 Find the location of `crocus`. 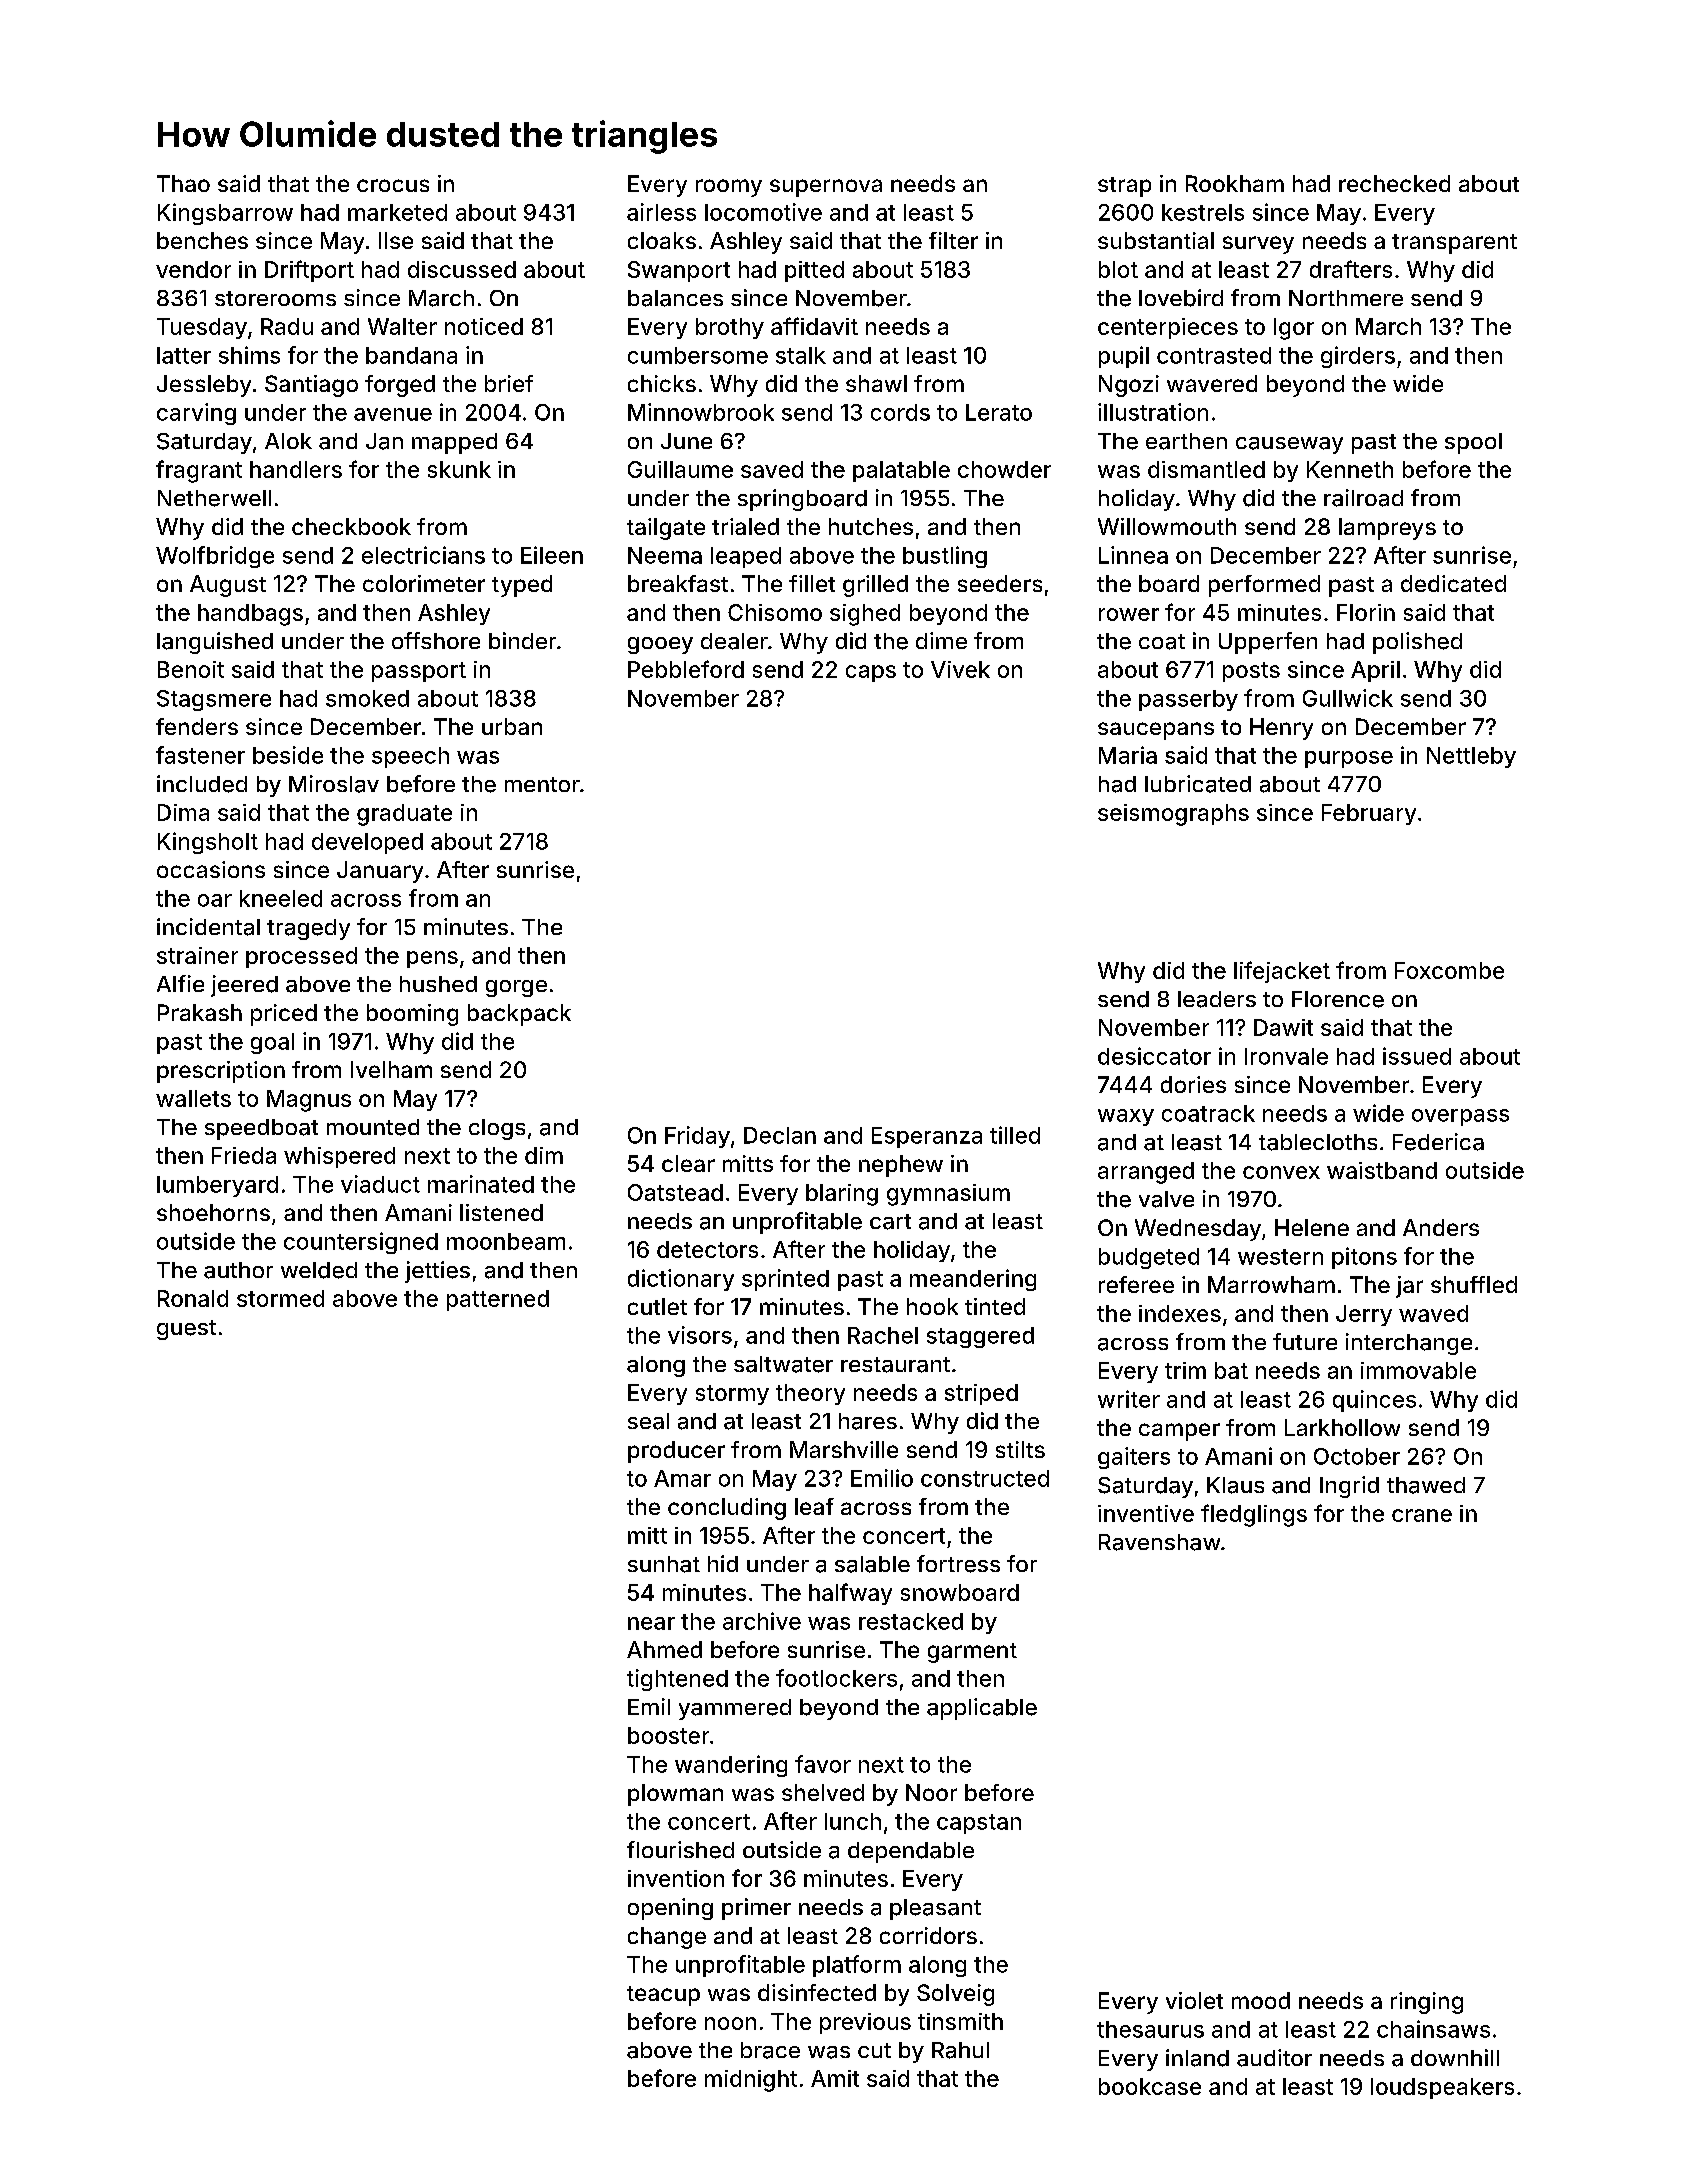

crocus is located at coordinates (393, 185).
